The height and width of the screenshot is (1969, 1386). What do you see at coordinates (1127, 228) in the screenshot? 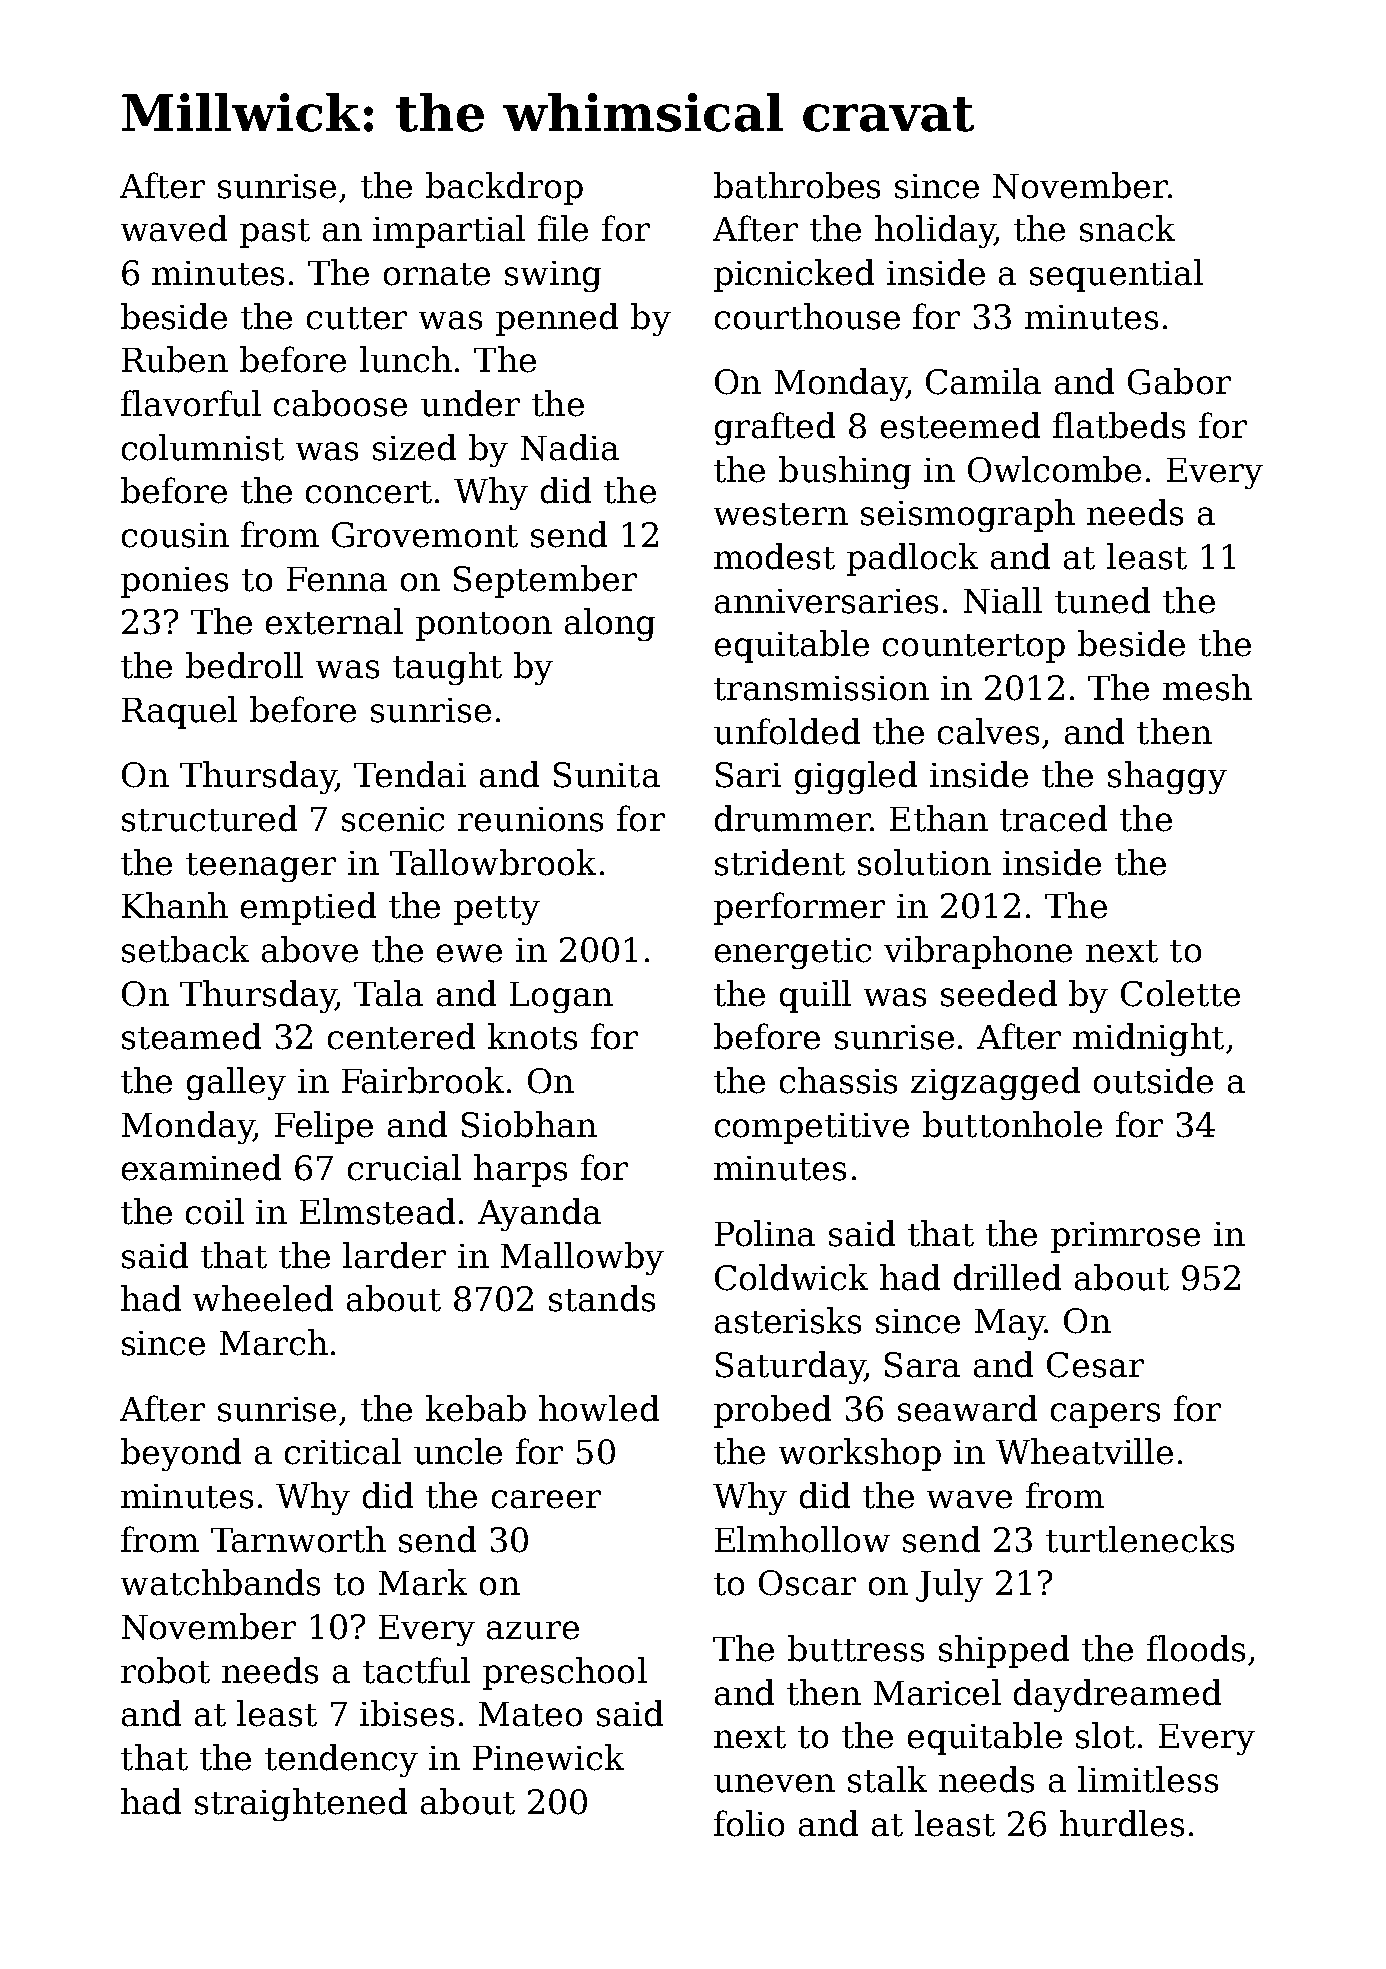
I see `snack` at bounding box center [1127, 228].
